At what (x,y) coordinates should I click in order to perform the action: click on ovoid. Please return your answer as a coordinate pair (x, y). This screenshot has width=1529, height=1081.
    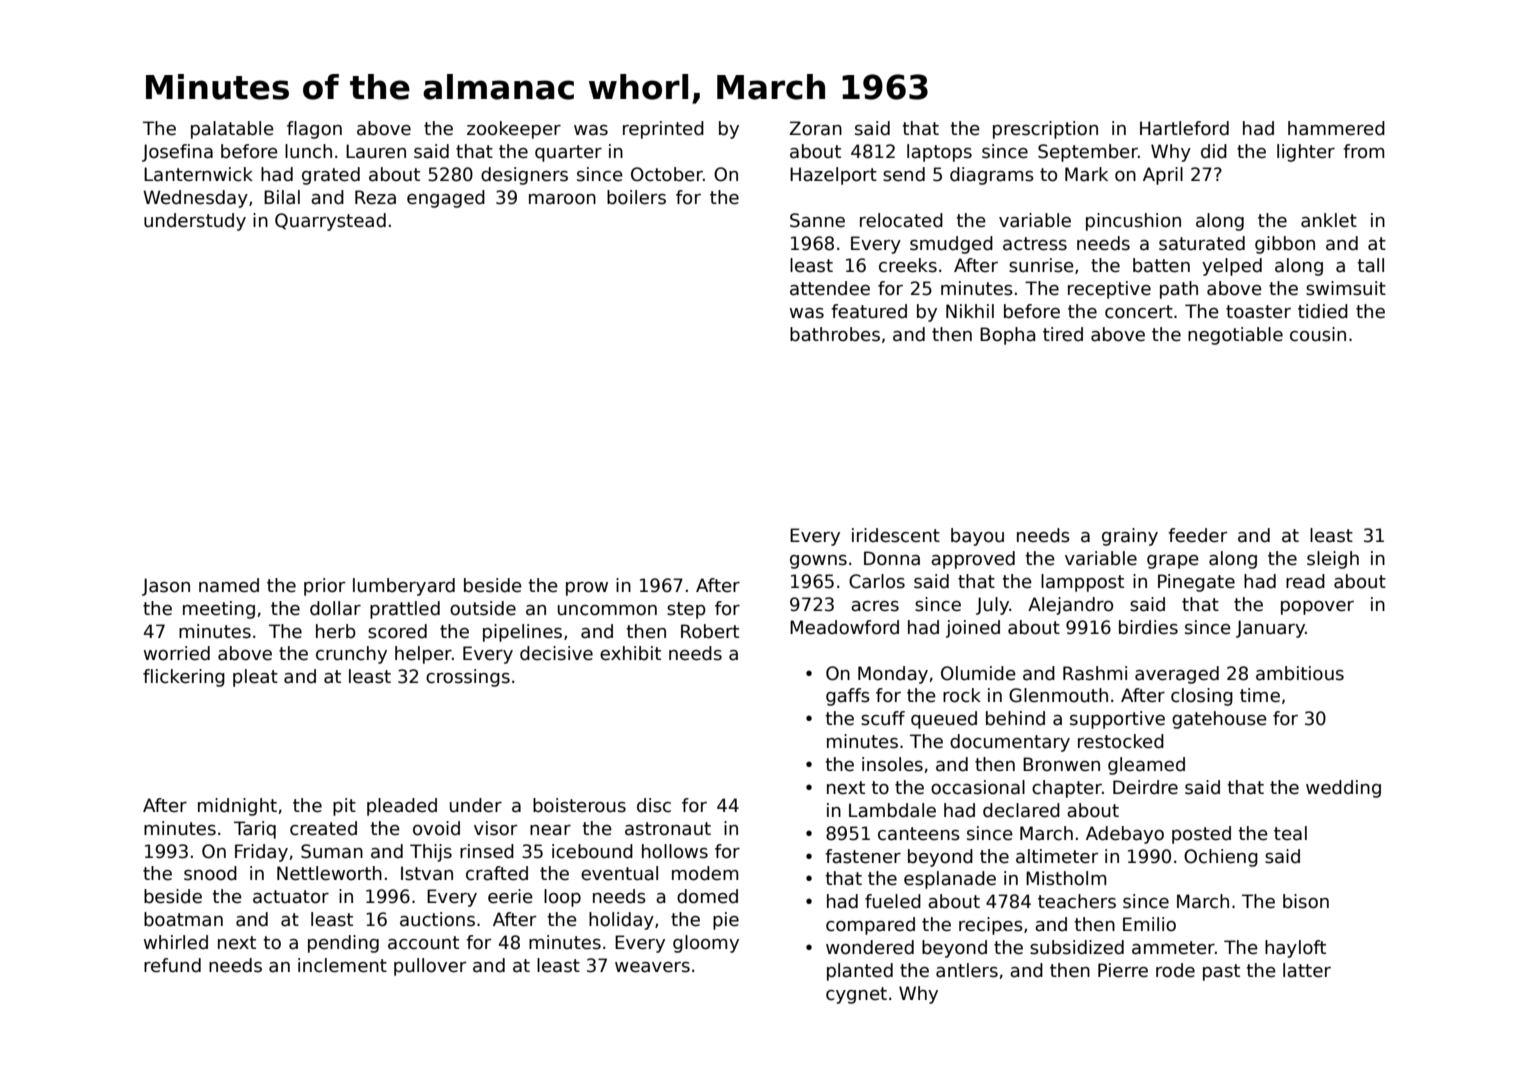
    Looking at the image, I should click on (436, 828).
